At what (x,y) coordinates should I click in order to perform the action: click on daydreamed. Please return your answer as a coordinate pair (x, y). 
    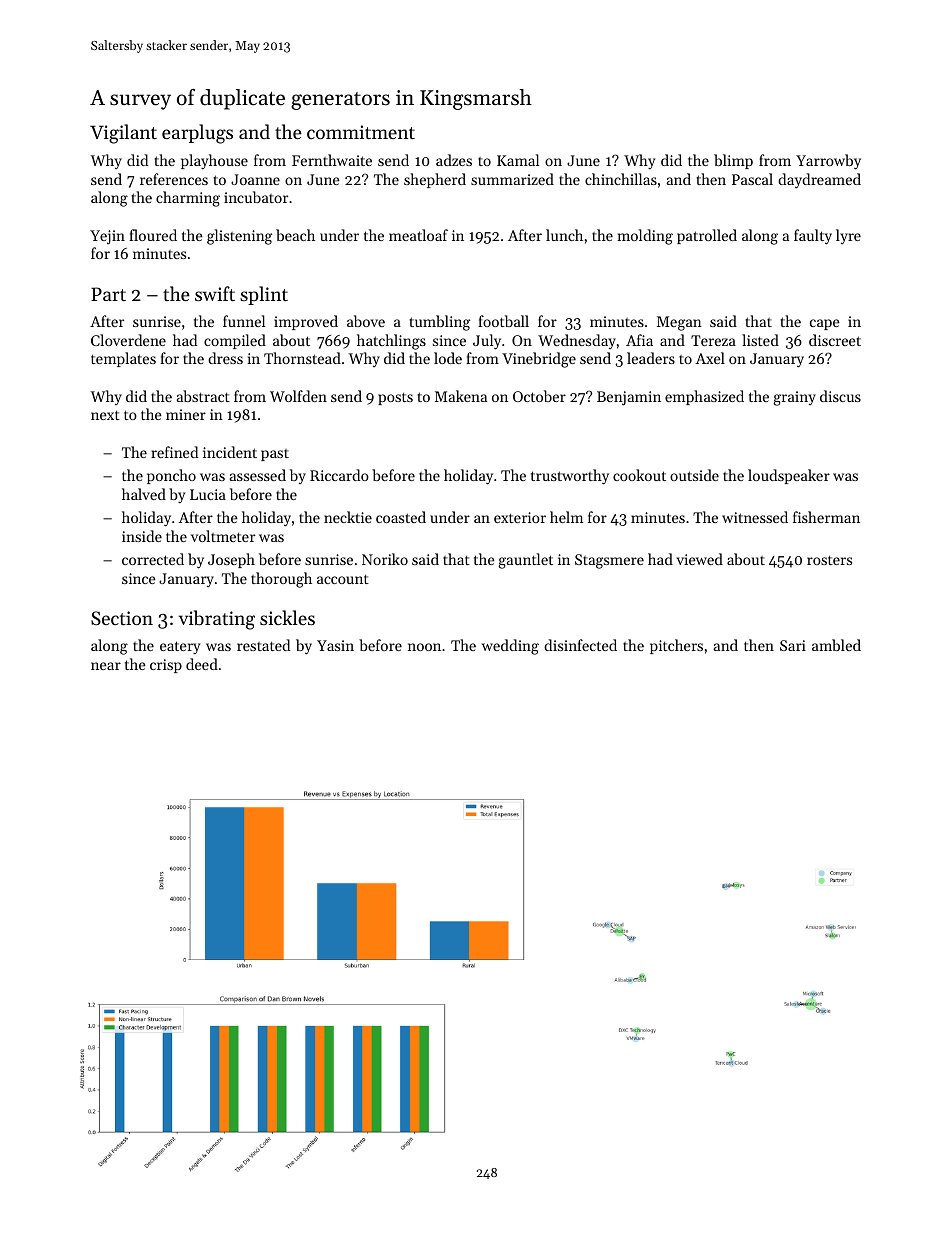
    Looking at the image, I should click on (819, 181).
